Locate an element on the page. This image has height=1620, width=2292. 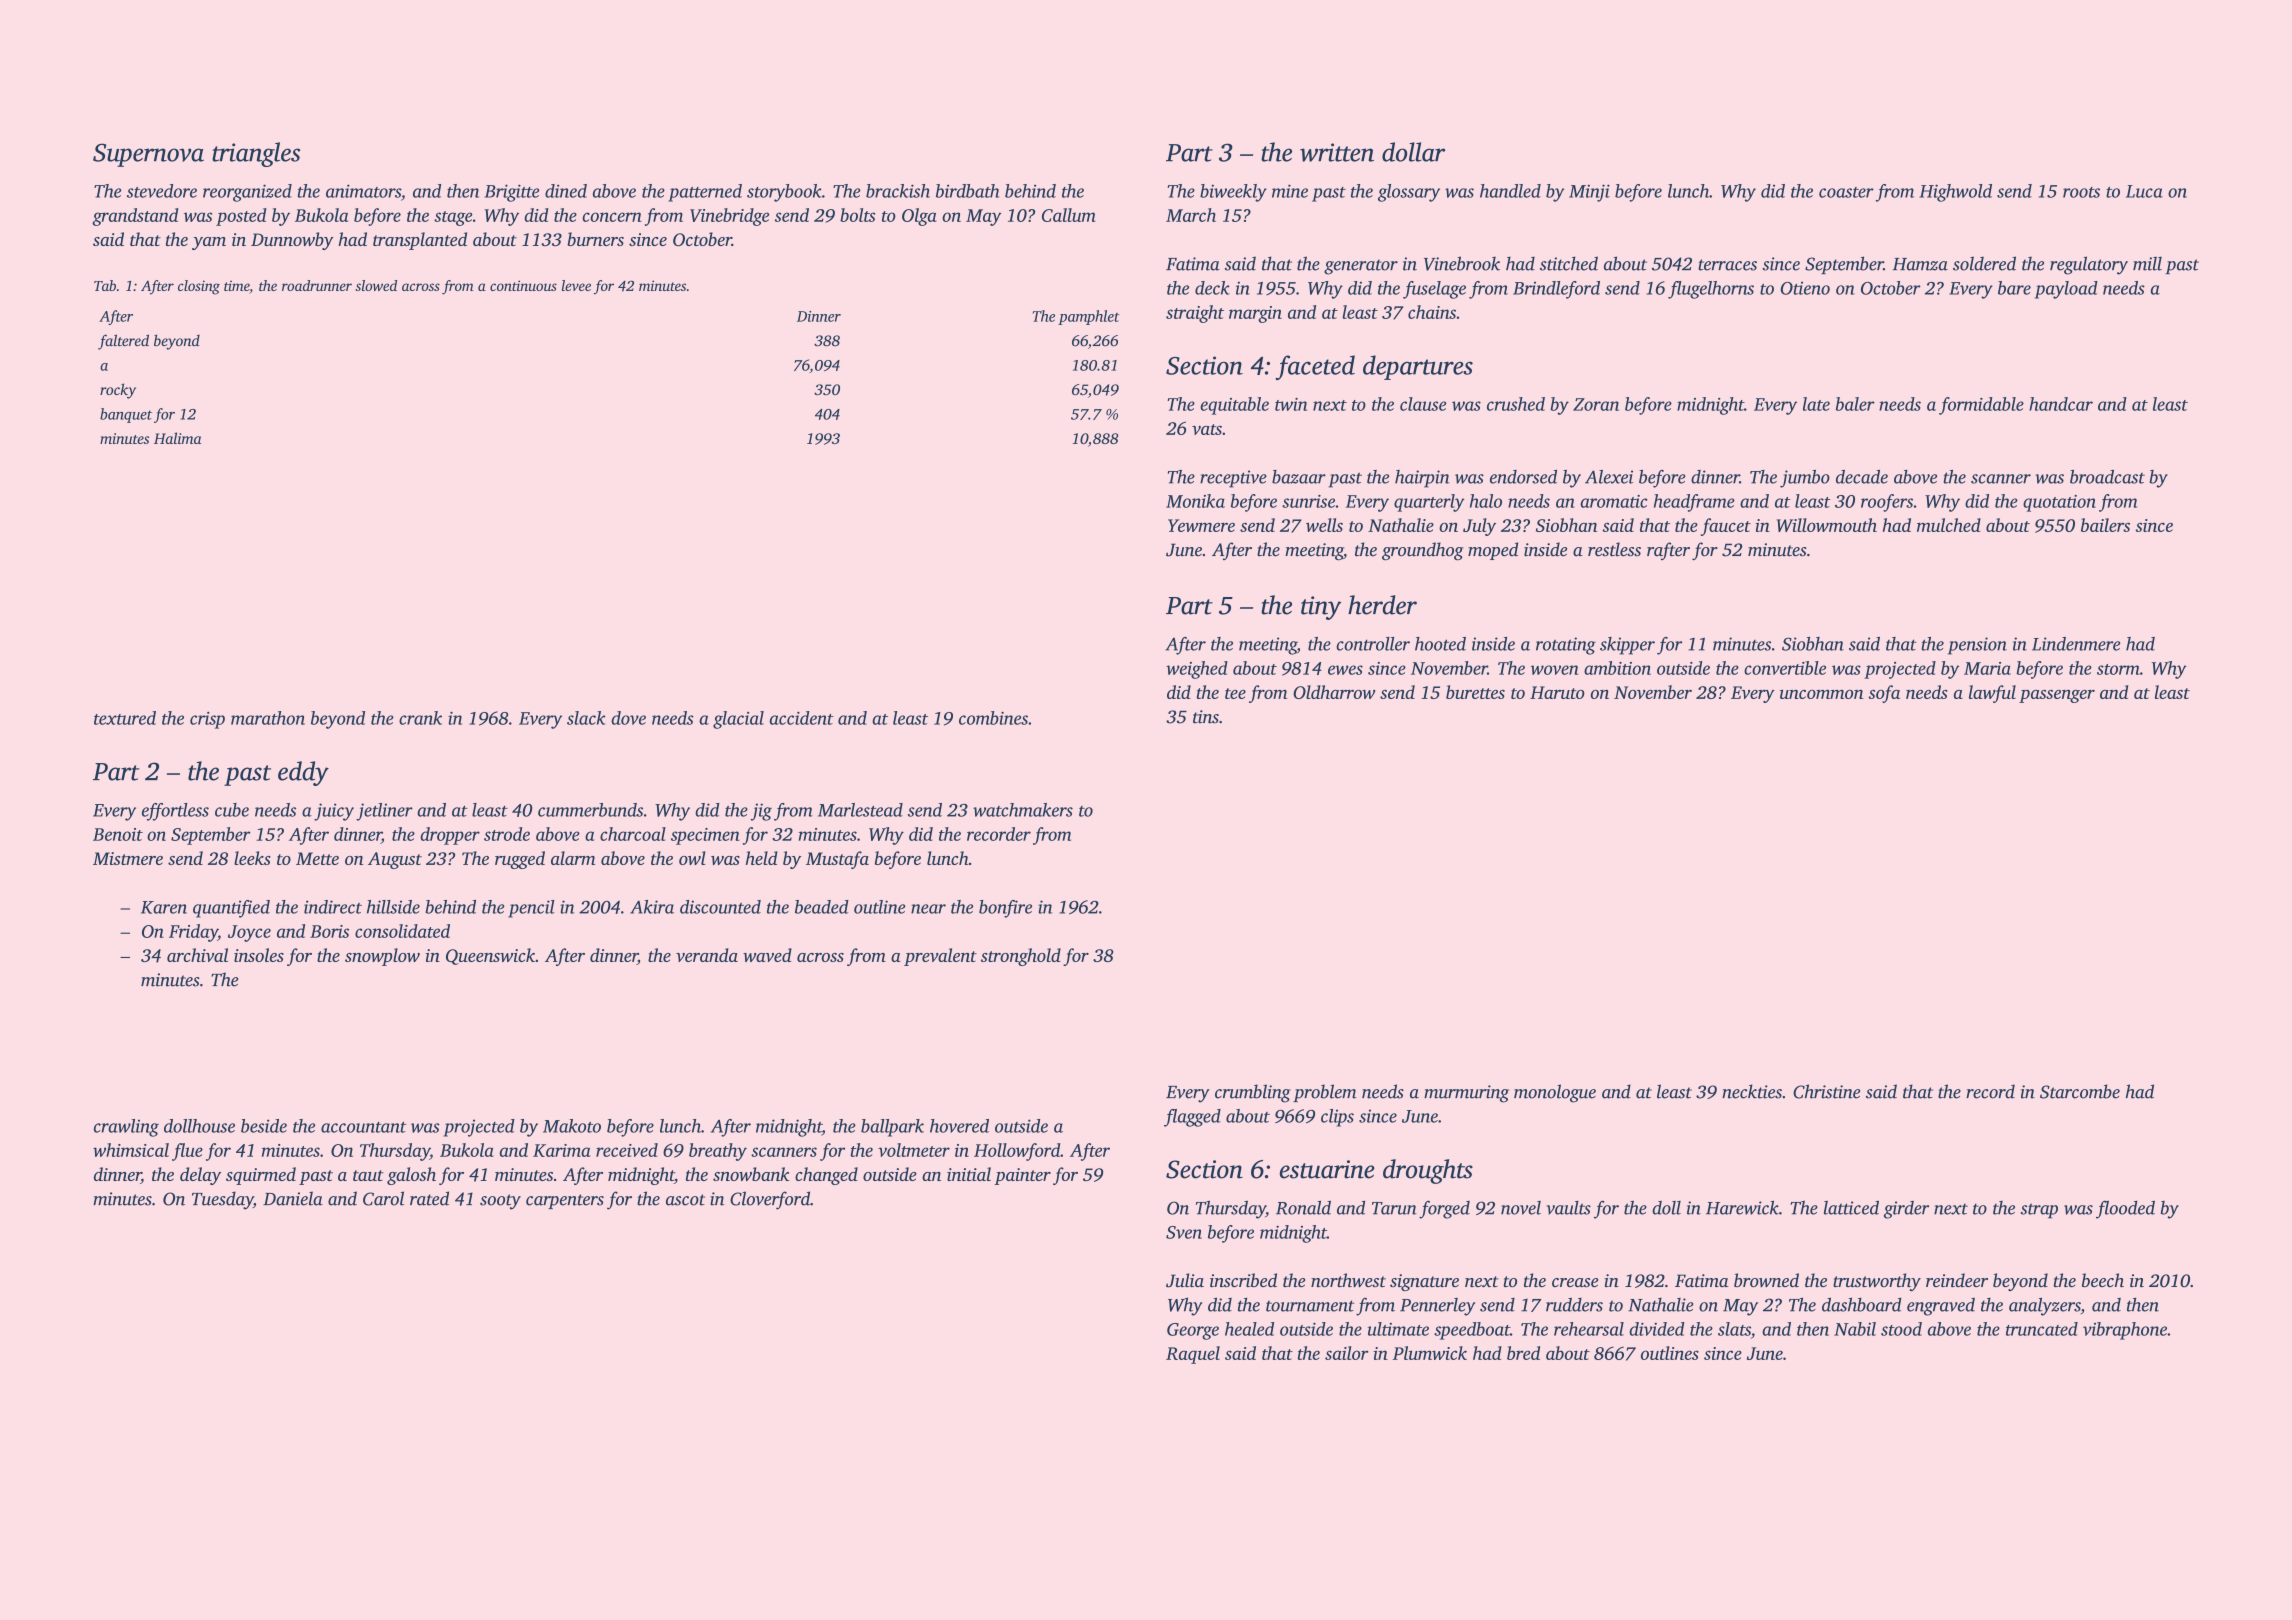
generator is located at coordinates (1361, 267).
